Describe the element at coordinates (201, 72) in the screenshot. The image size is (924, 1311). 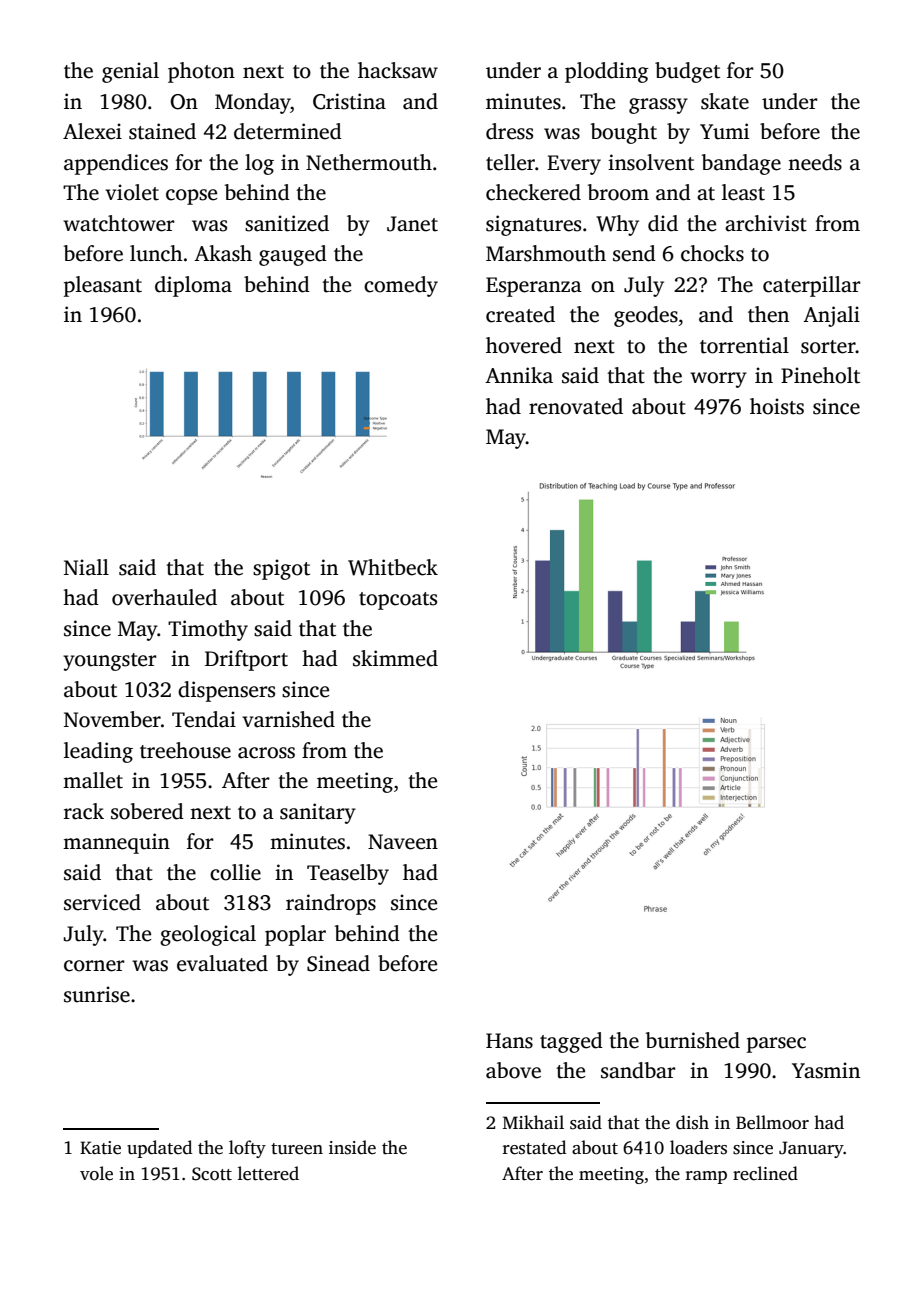
I see `photon` at that location.
